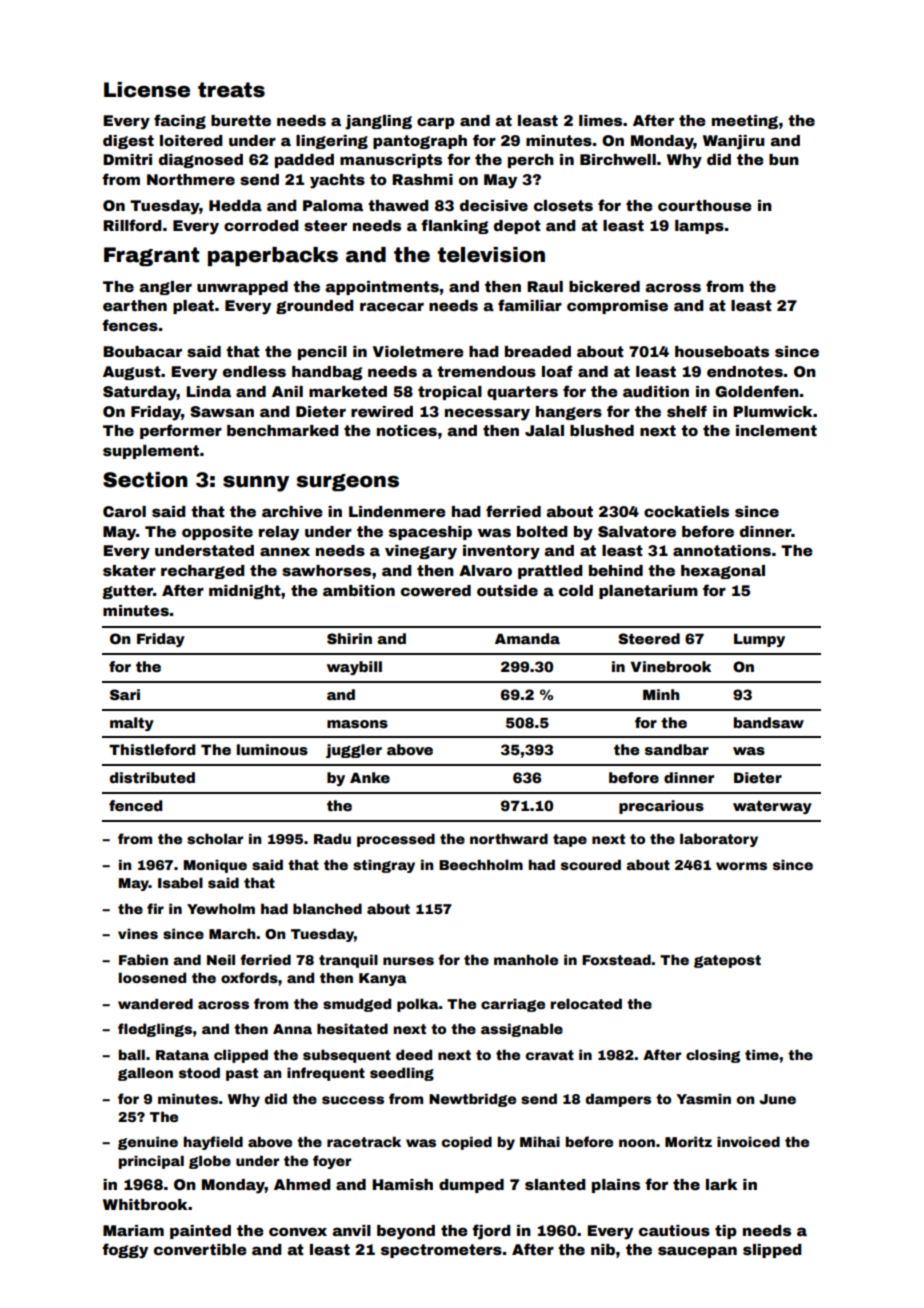  I want to click on sandbar, so click(677, 749).
